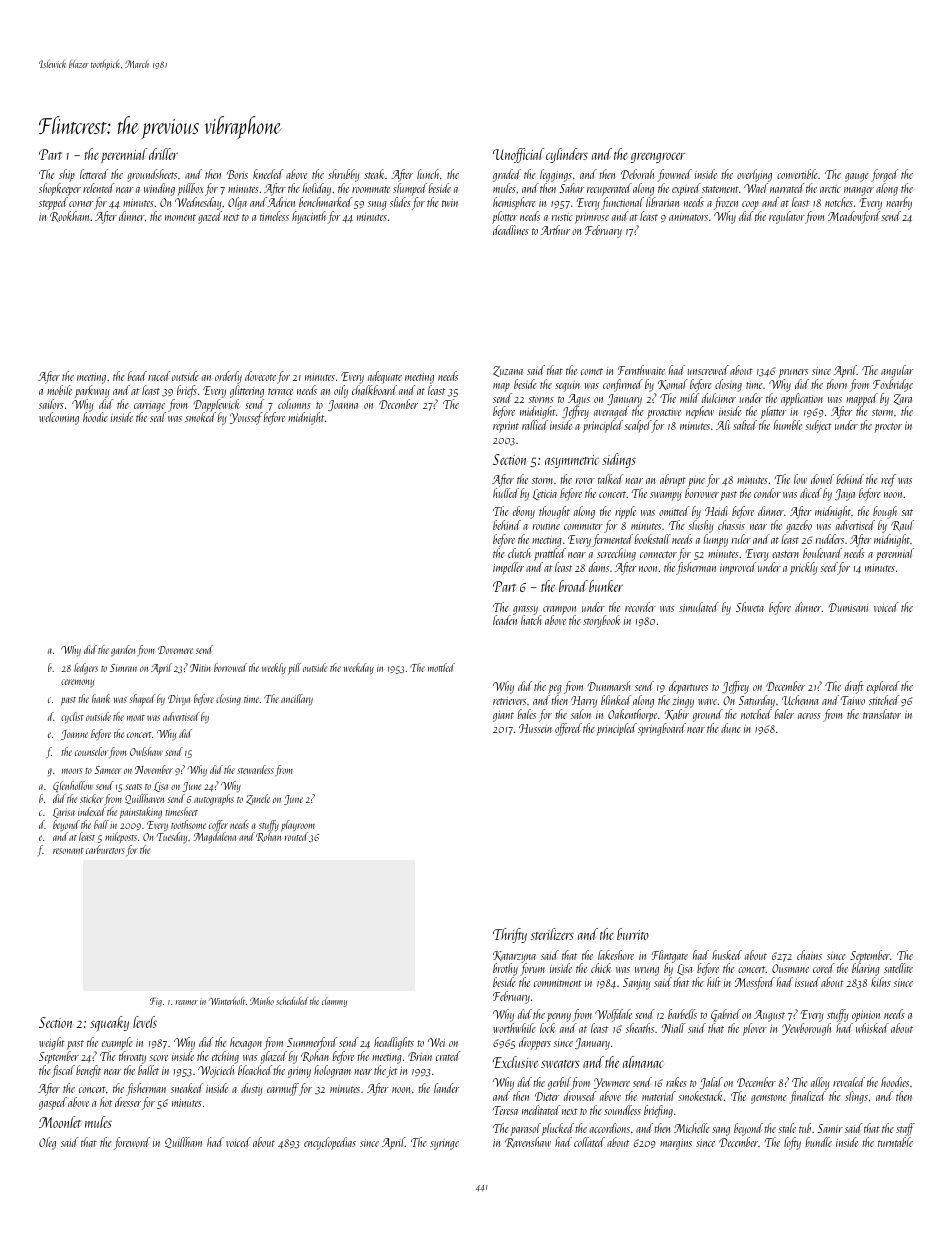 The image size is (952, 1233). Describe the element at coordinates (123, 651) in the document. I see `garden` at that location.
